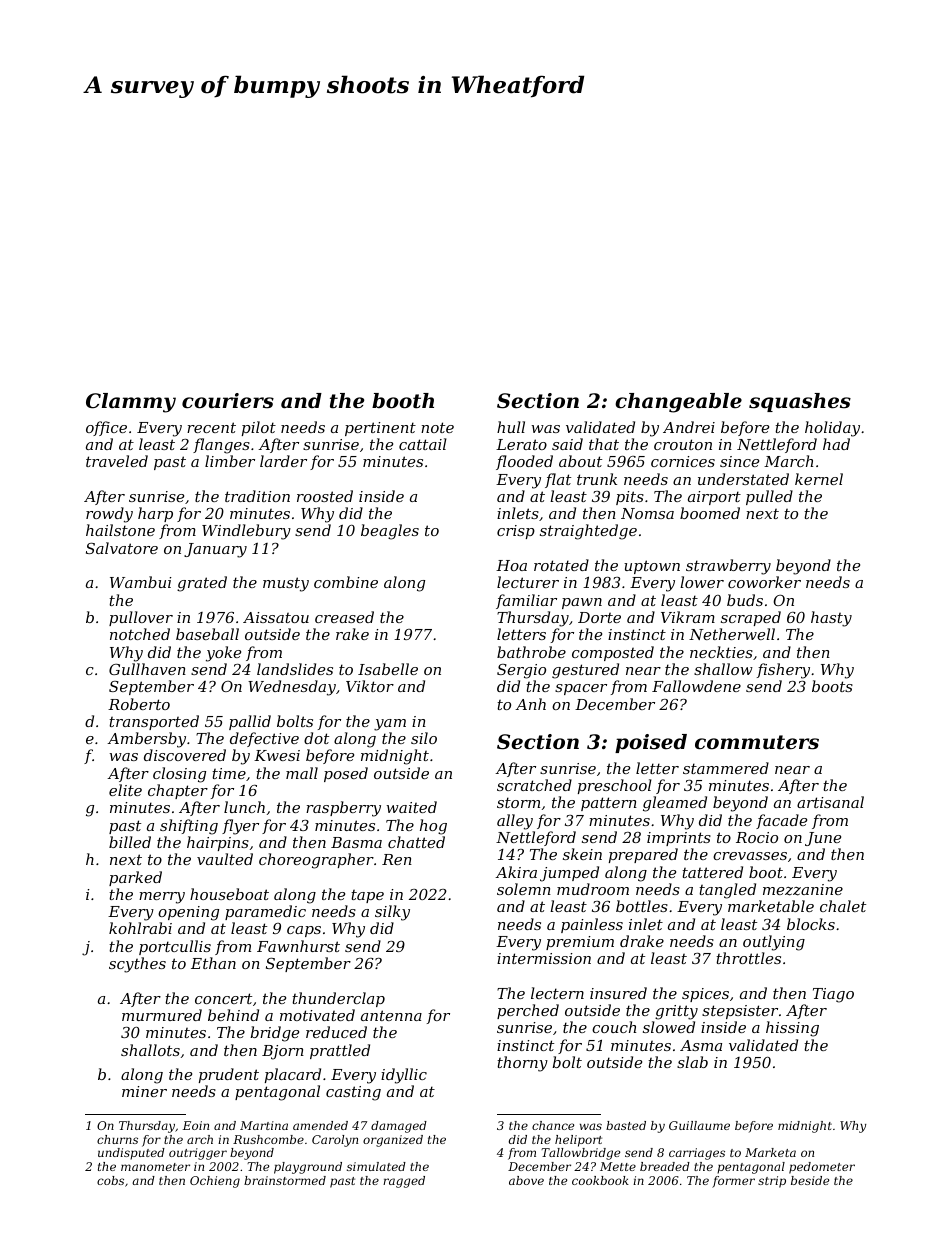 This screenshot has height=1233, width=952. What do you see at coordinates (511, 565) in the screenshot?
I see `Hoa` at bounding box center [511, 565].
